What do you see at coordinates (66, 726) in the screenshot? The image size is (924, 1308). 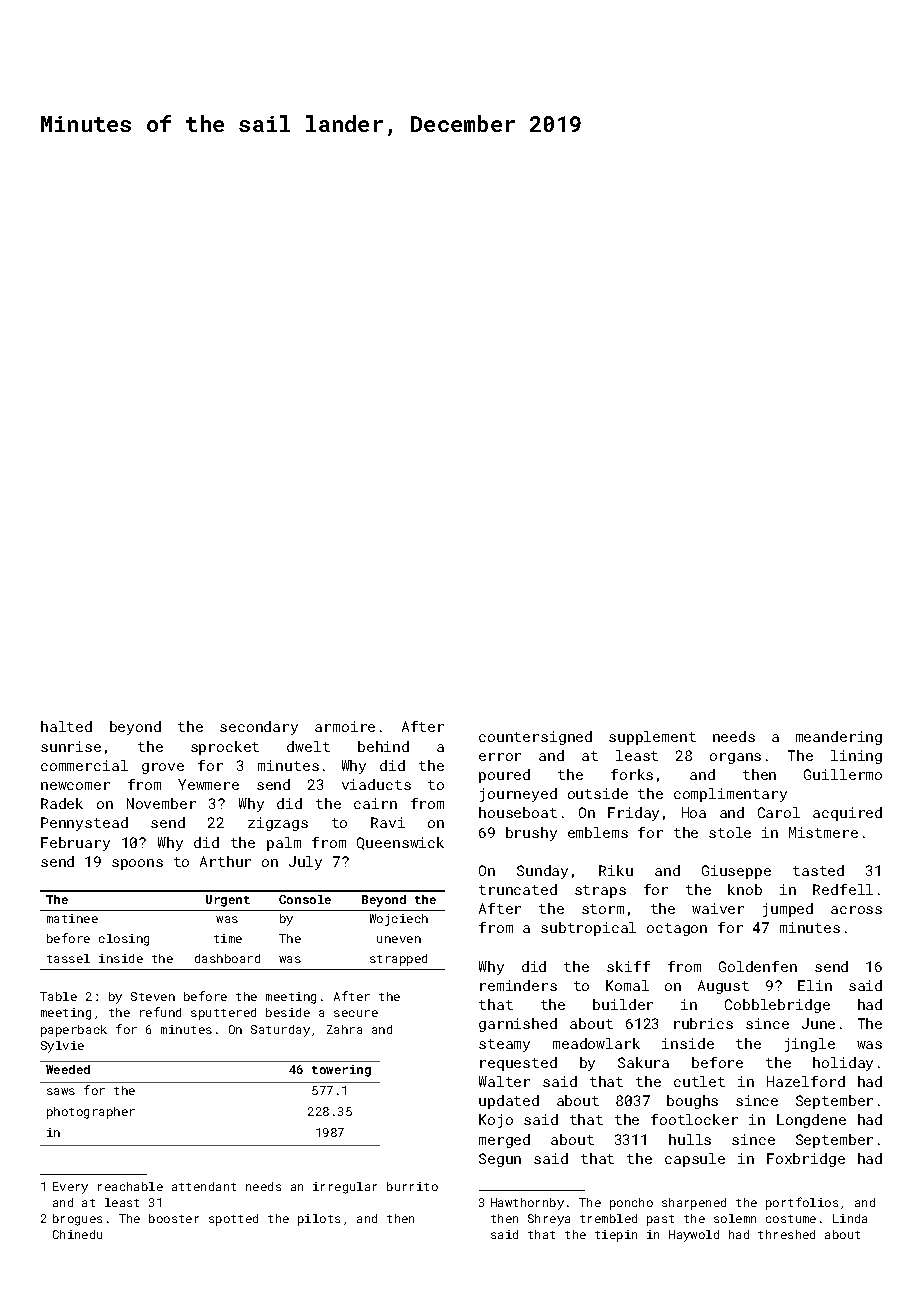 I see `halted` at bounding box center [66, 726].
